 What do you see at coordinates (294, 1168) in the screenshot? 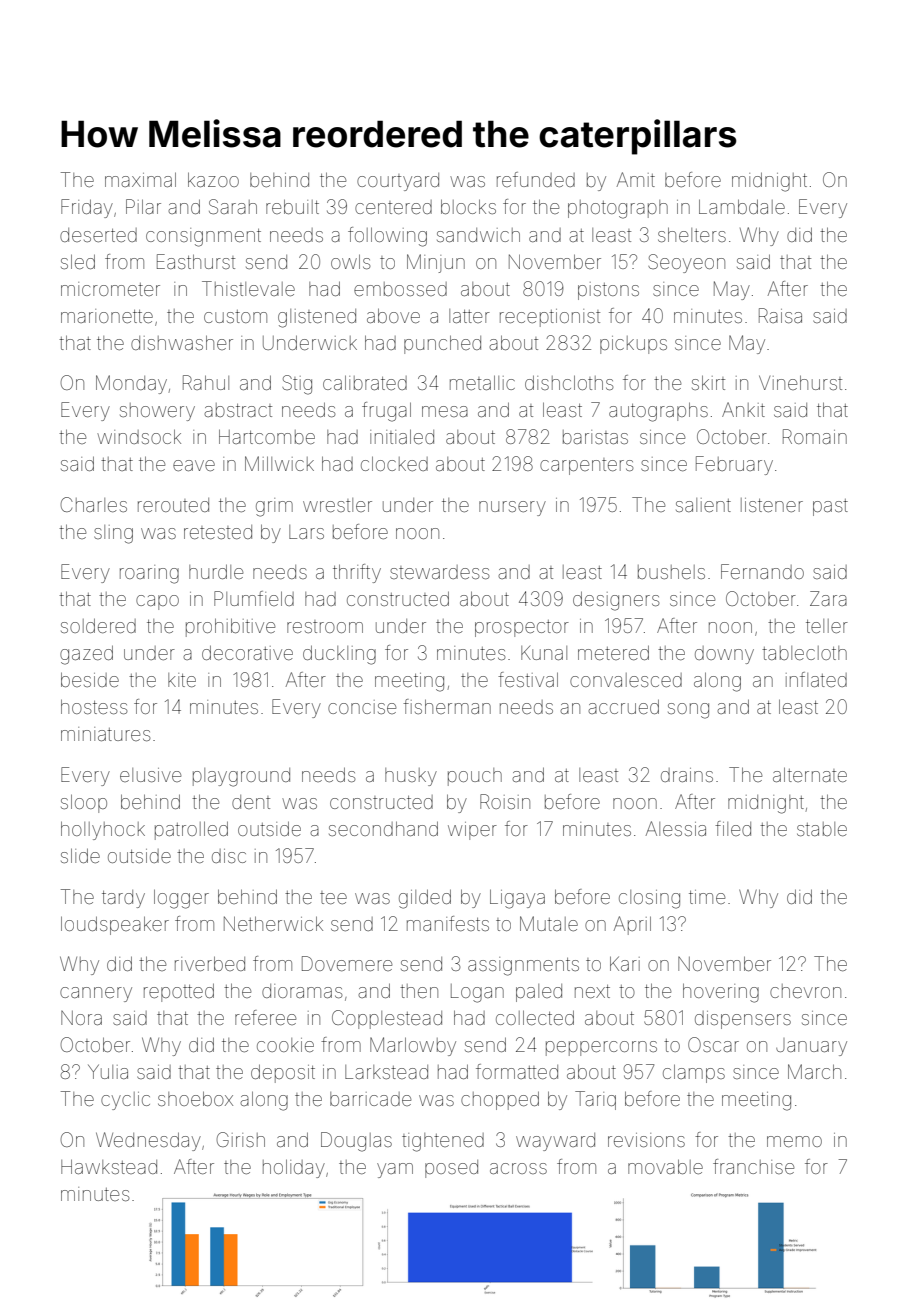
I see `holiday` at bounding box center [294, 1168].
